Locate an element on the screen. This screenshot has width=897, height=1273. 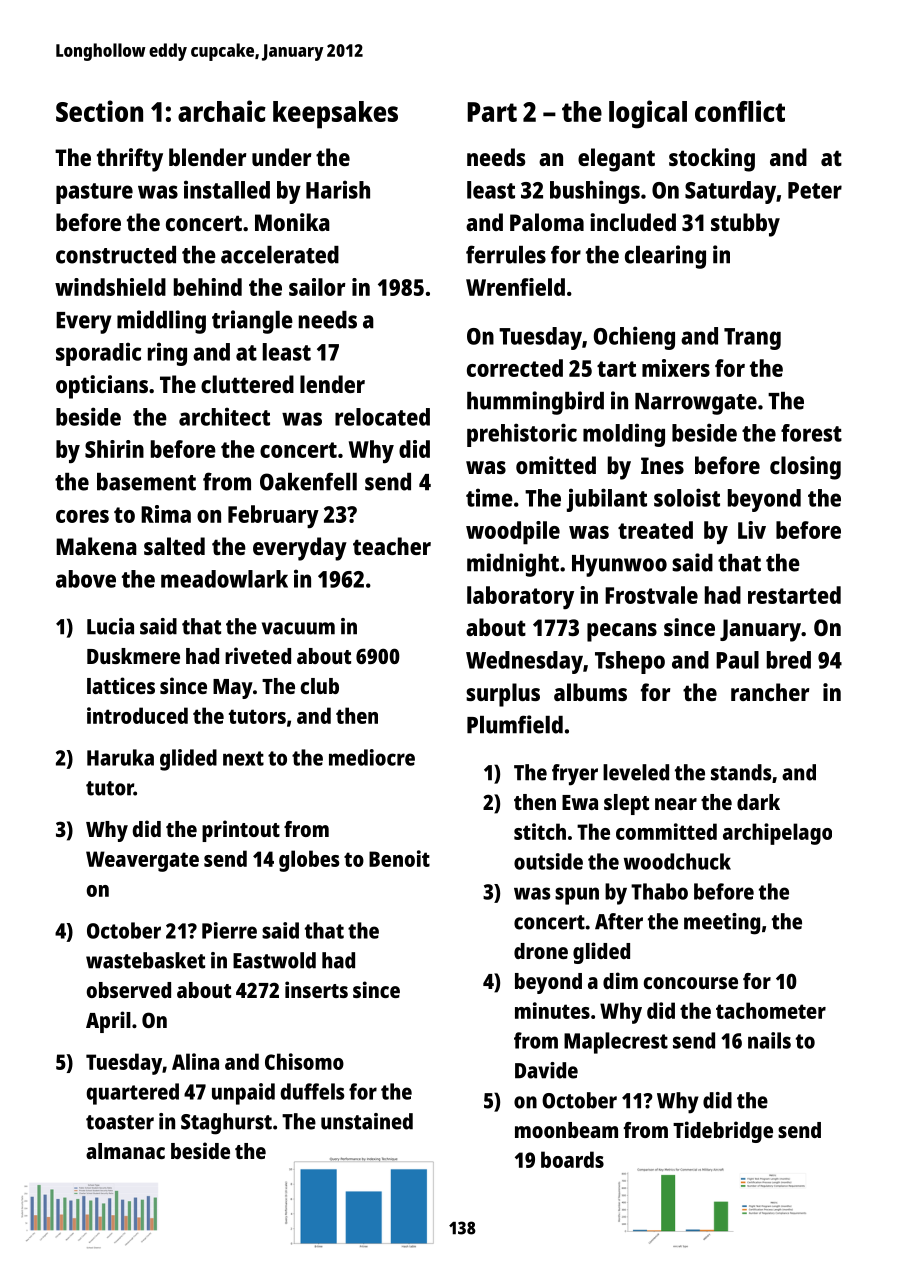
observed is located at coordinates (129, 990).
